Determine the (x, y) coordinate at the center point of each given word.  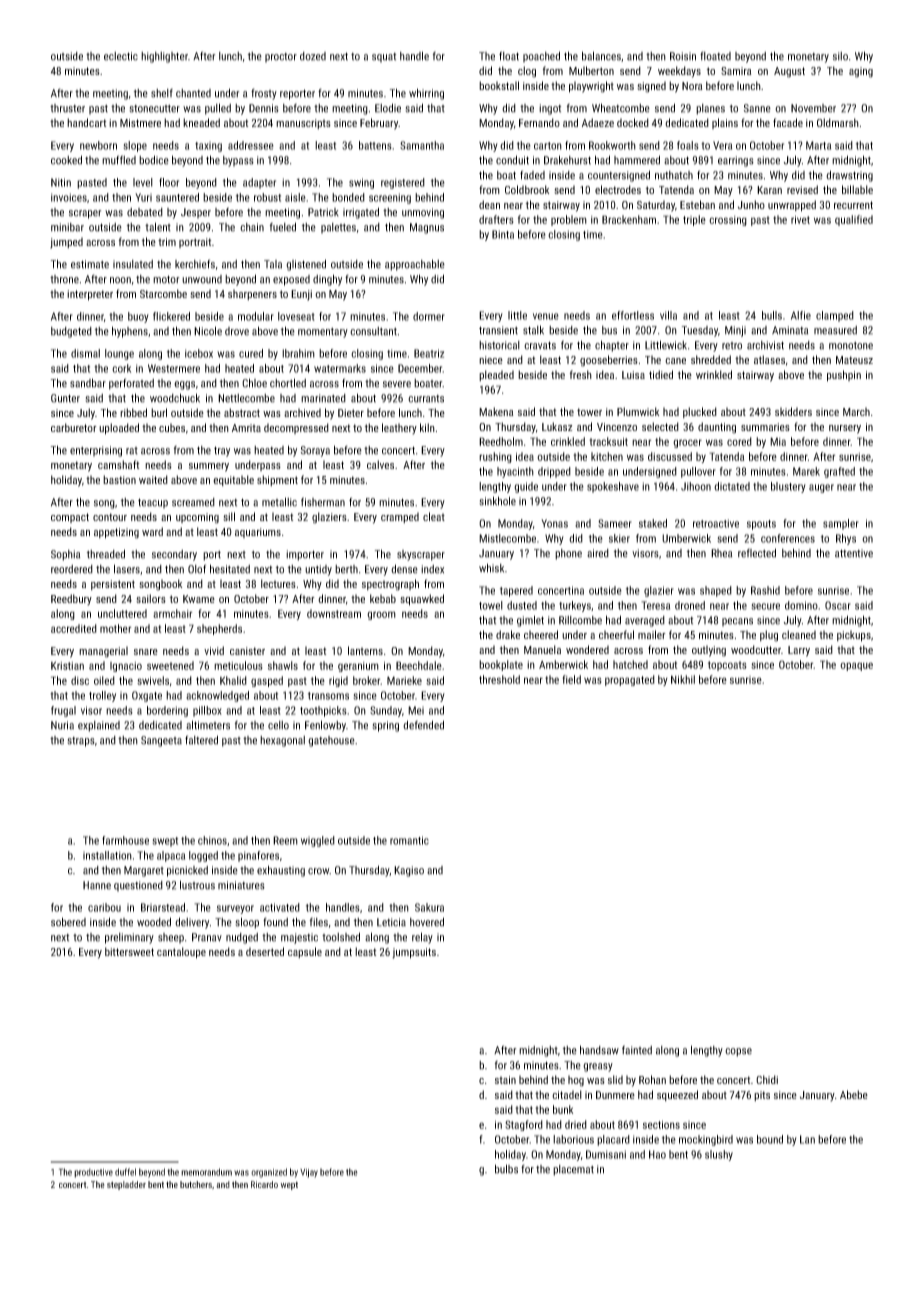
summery (209, 467)
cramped (400, 517)
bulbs (506, 1169)
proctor (281, 58)
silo (840, 56)
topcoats (727, 666)
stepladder (126, 1185)
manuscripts (303, 124)
